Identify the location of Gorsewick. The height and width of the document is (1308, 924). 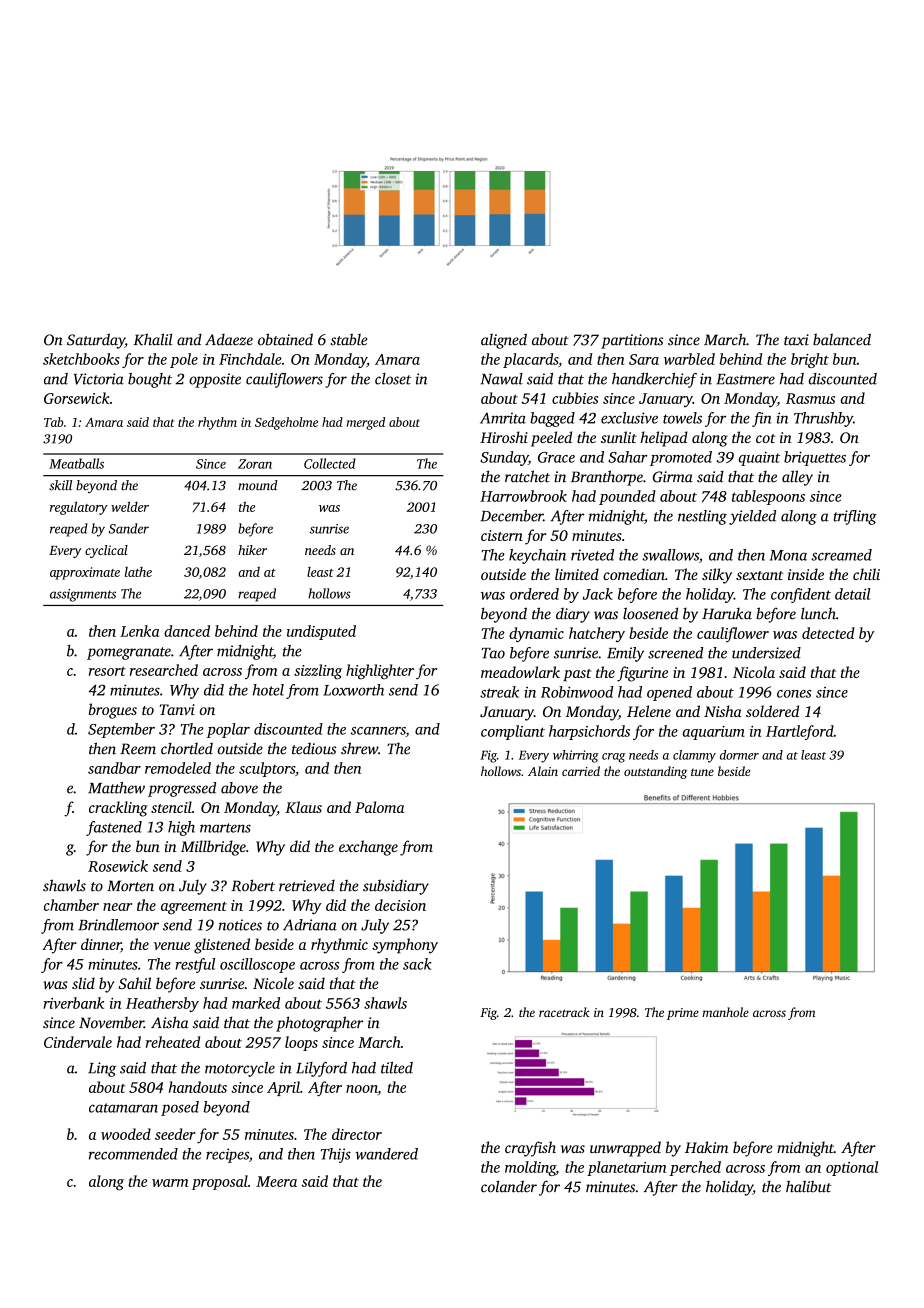
(77, 398).
